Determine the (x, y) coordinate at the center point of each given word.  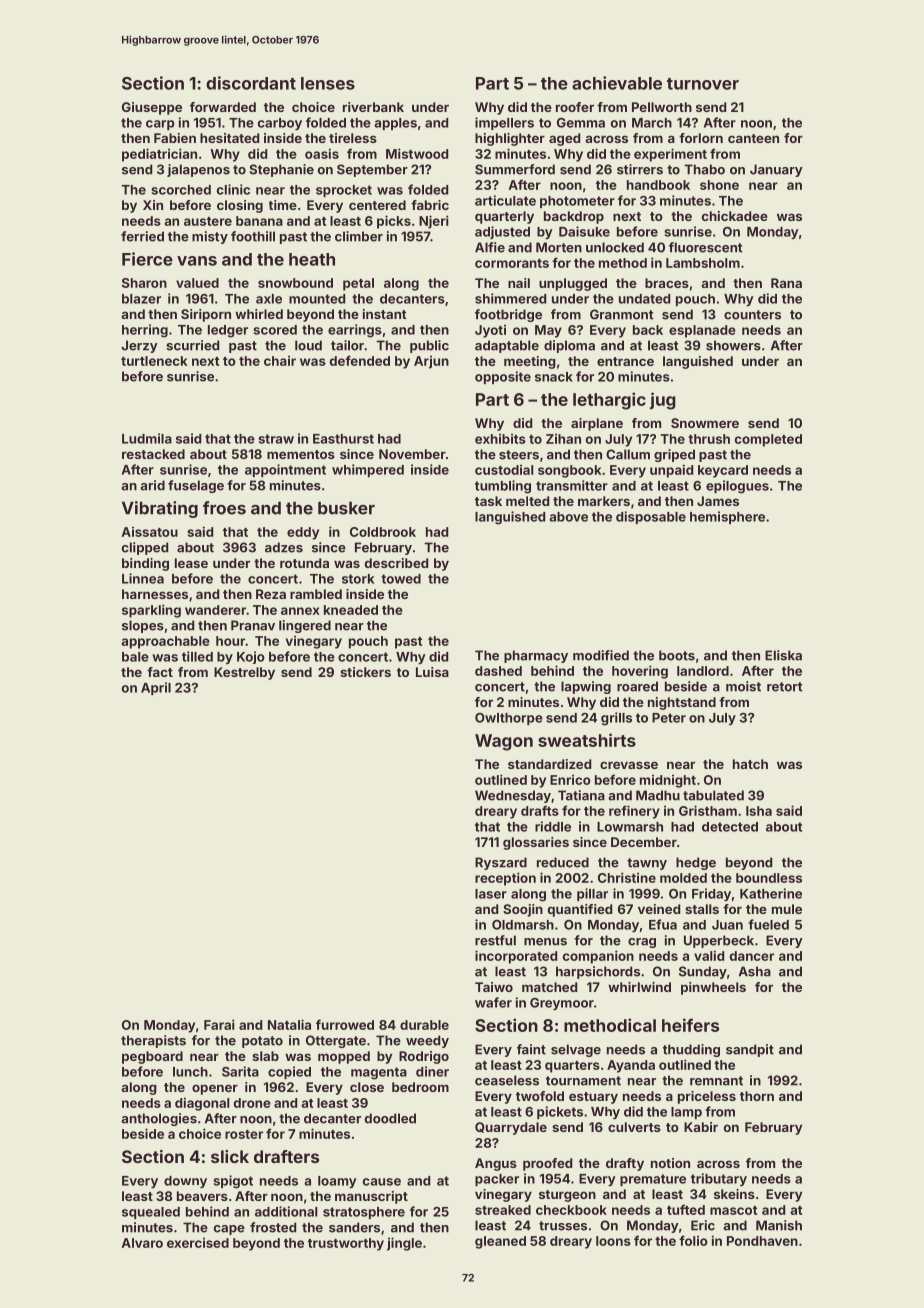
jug (663, 401)
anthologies (159, 1119)
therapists (153, 1041)
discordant (251, 83)
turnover (703, 84)
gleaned (500, 1242)
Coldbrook (383, 532)
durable (424, 1025)
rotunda (304, 563)
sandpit (750, 1050)
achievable (617, 83)
